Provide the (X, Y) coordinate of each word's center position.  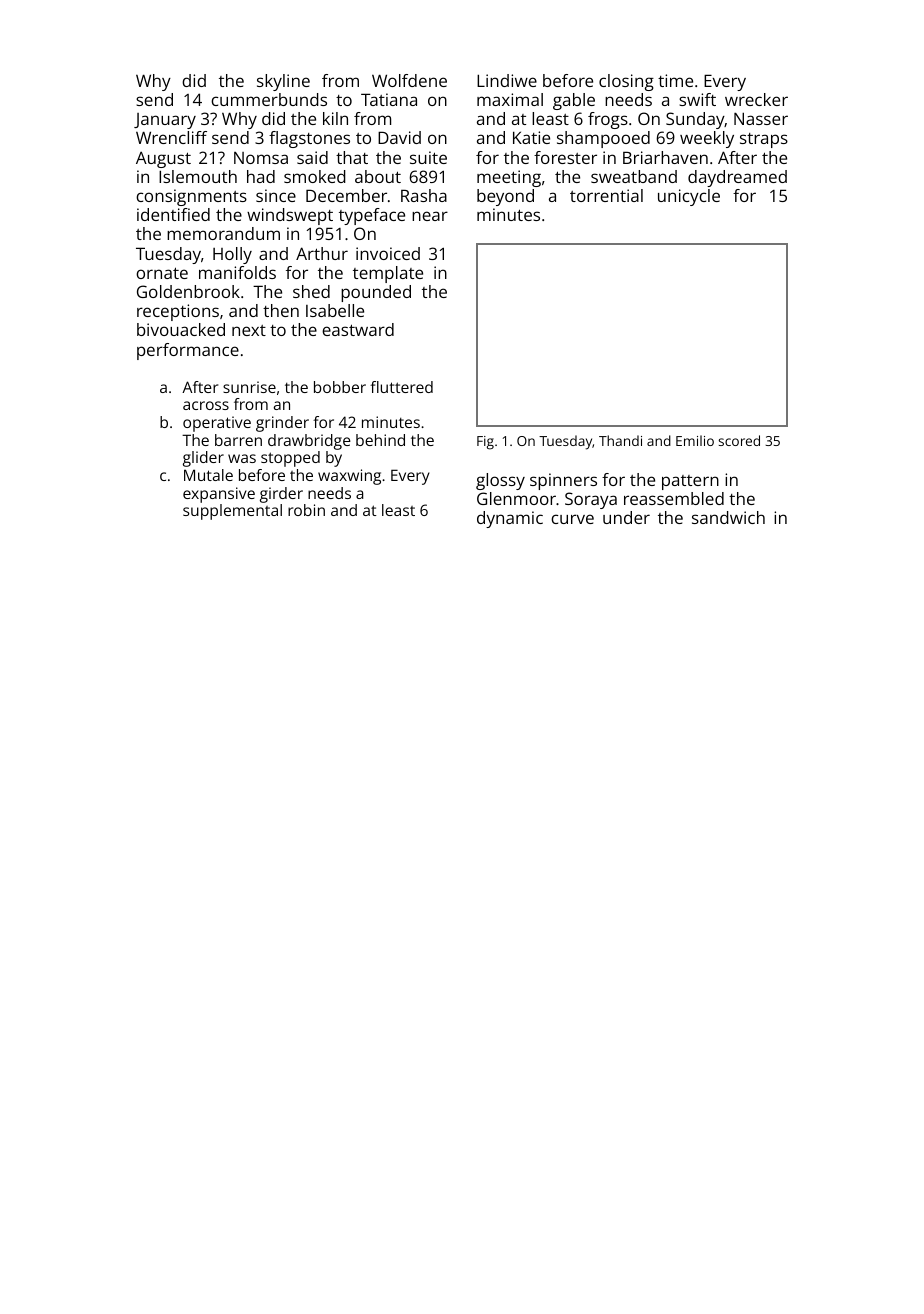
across (206, 405)
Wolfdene (409, 80)
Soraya (591, 500)
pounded (376, 293)
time (675, 80)
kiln (335, 118)
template (388, 274)
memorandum (223, 233)
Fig (485, 443)
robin (306, 510)
